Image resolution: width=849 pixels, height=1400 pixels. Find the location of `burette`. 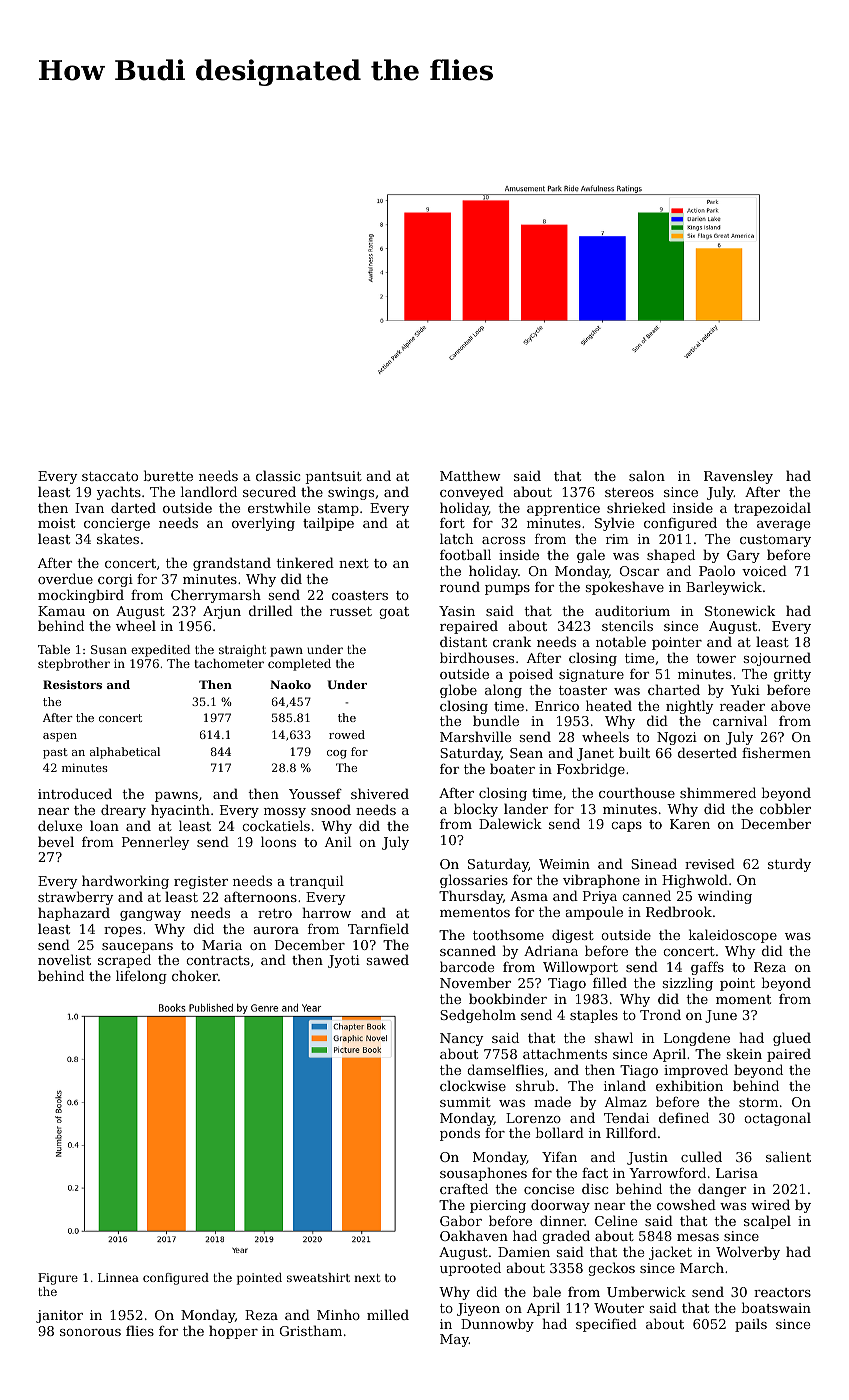

burette is located at coordinates (168, 475).
